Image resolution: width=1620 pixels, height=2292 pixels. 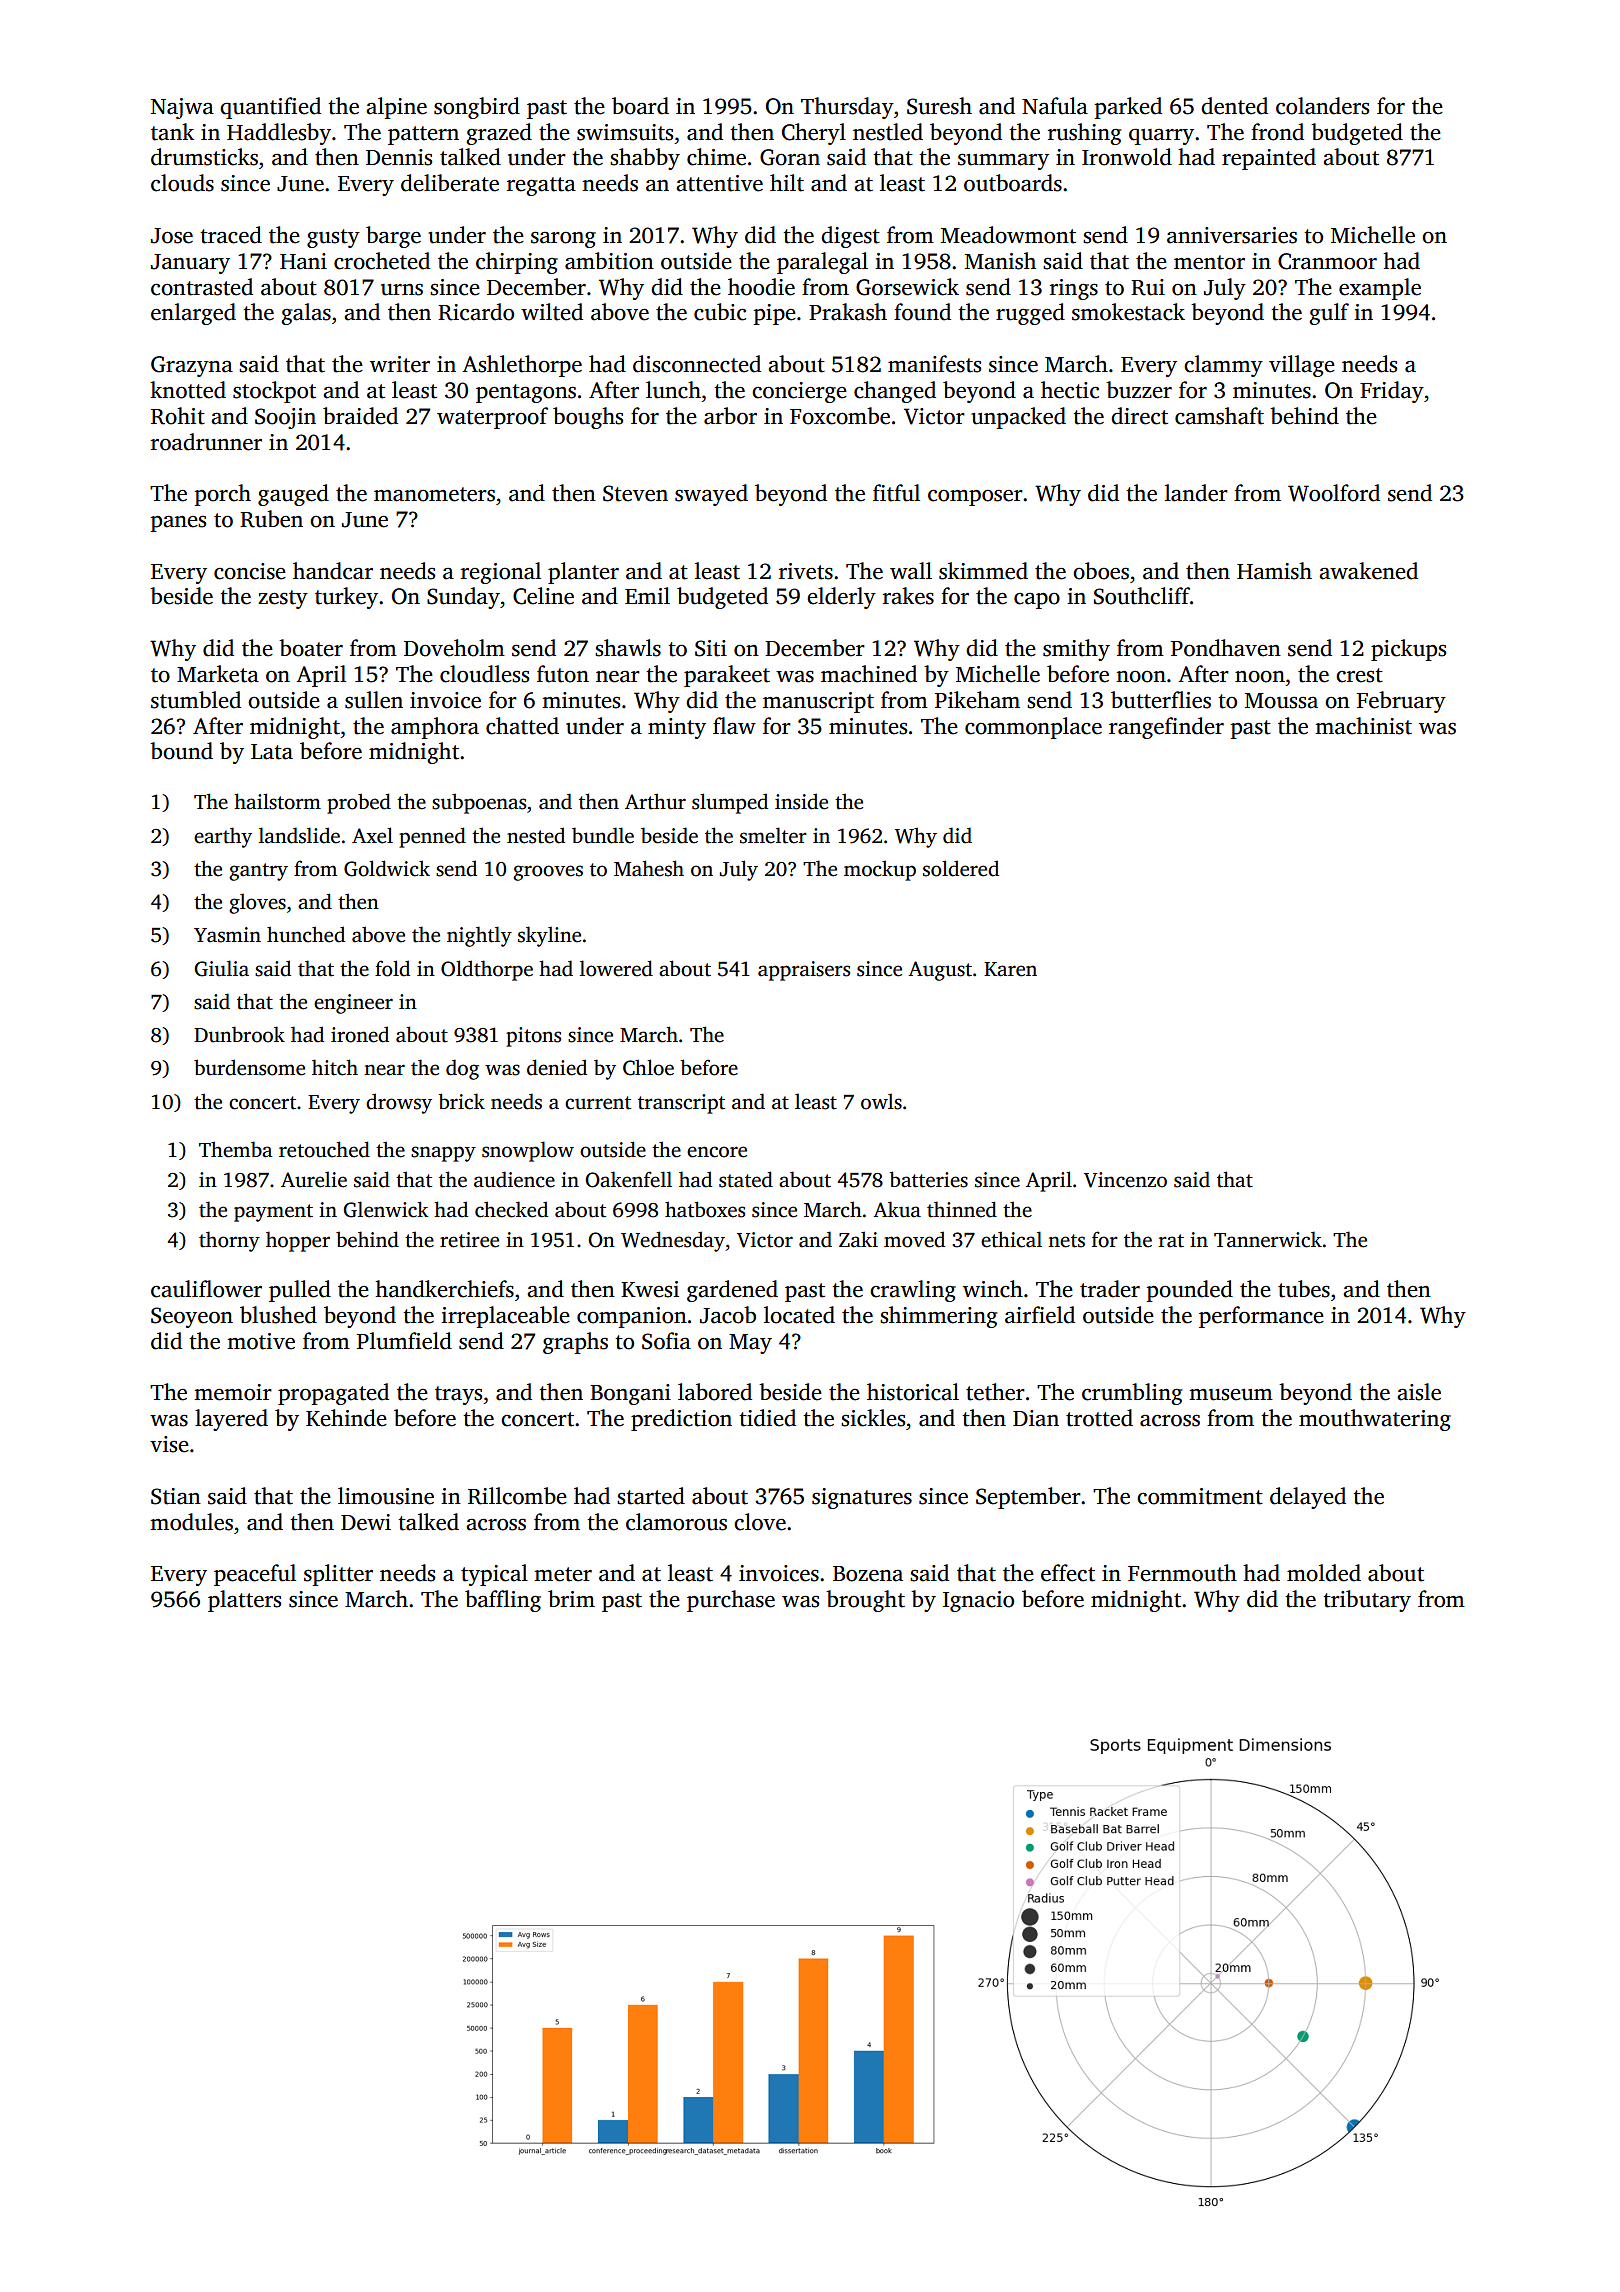 What do you see at coordinates (462, 1069) in the screenshot?
I see `dog` at bounding box center [462, 1069].
